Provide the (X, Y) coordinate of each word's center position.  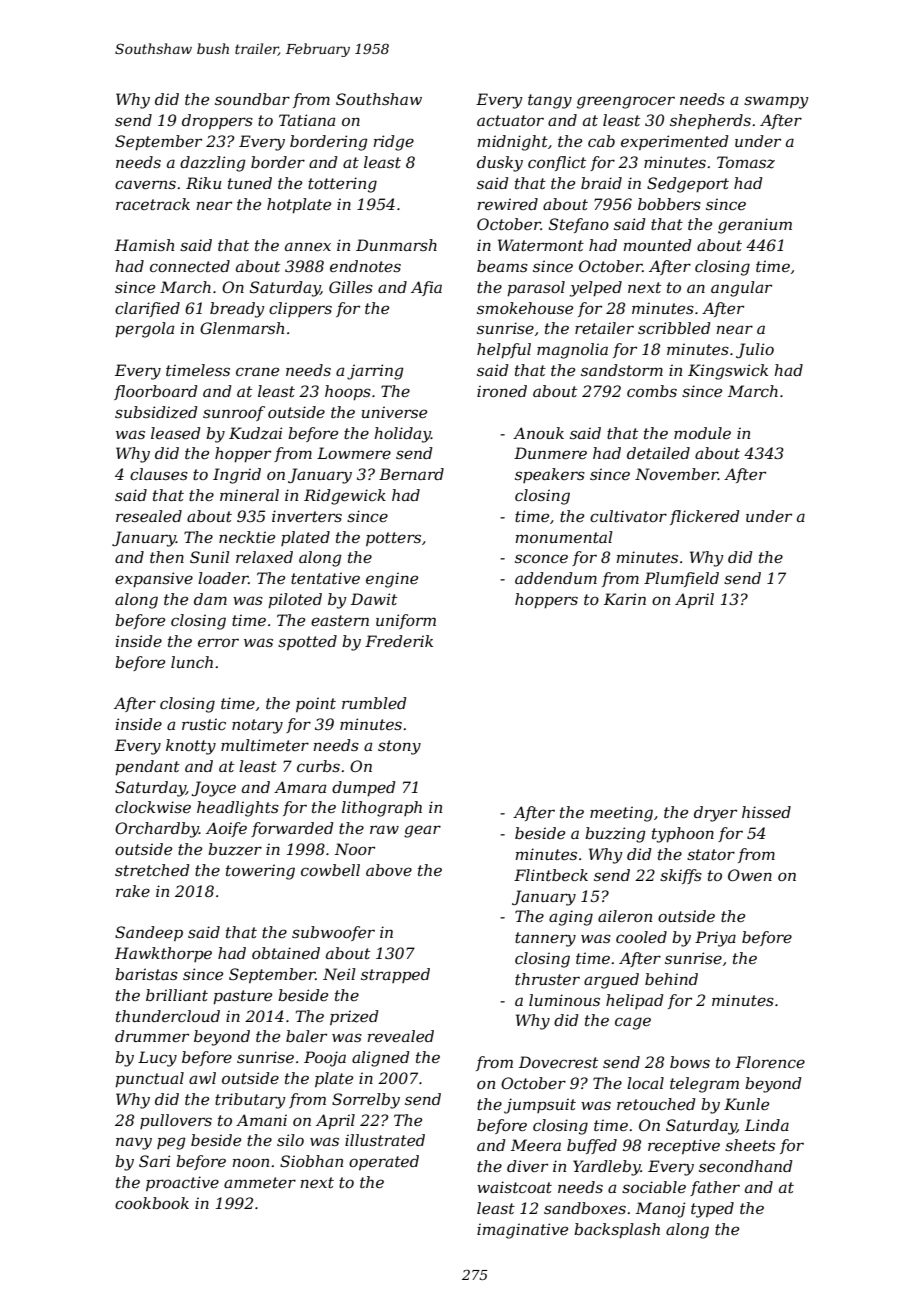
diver (527, 1166)
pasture (242, 997)
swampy (776, 102)
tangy (550, 101)
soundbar (252, 99)
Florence (770, 1062)
